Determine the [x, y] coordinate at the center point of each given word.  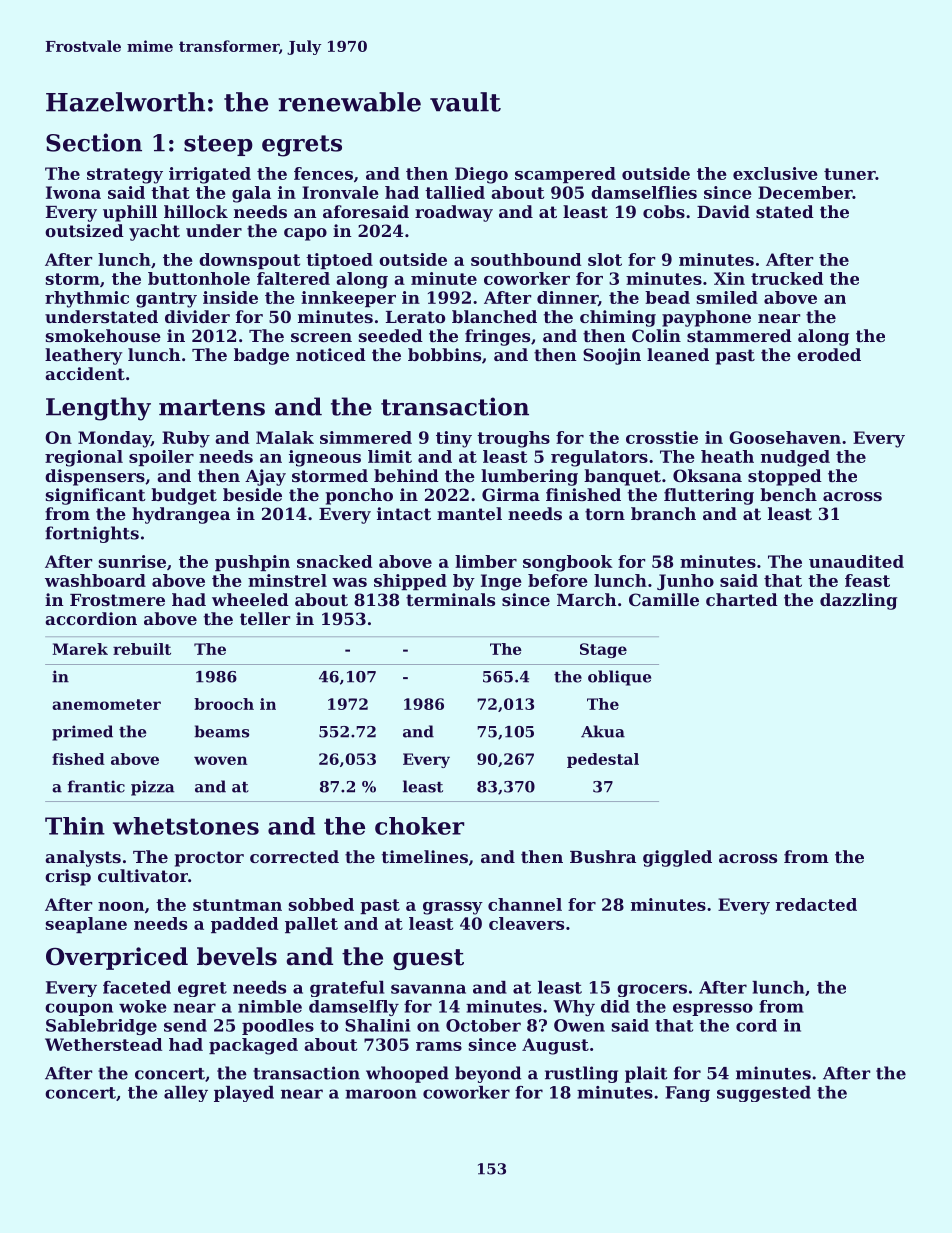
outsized [84, 230]
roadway [454, 213]
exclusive [775, 173]
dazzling [858, 601]
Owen [579, 1025]
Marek [80, 649]
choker [419, 826]
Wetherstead [103, 1044]
